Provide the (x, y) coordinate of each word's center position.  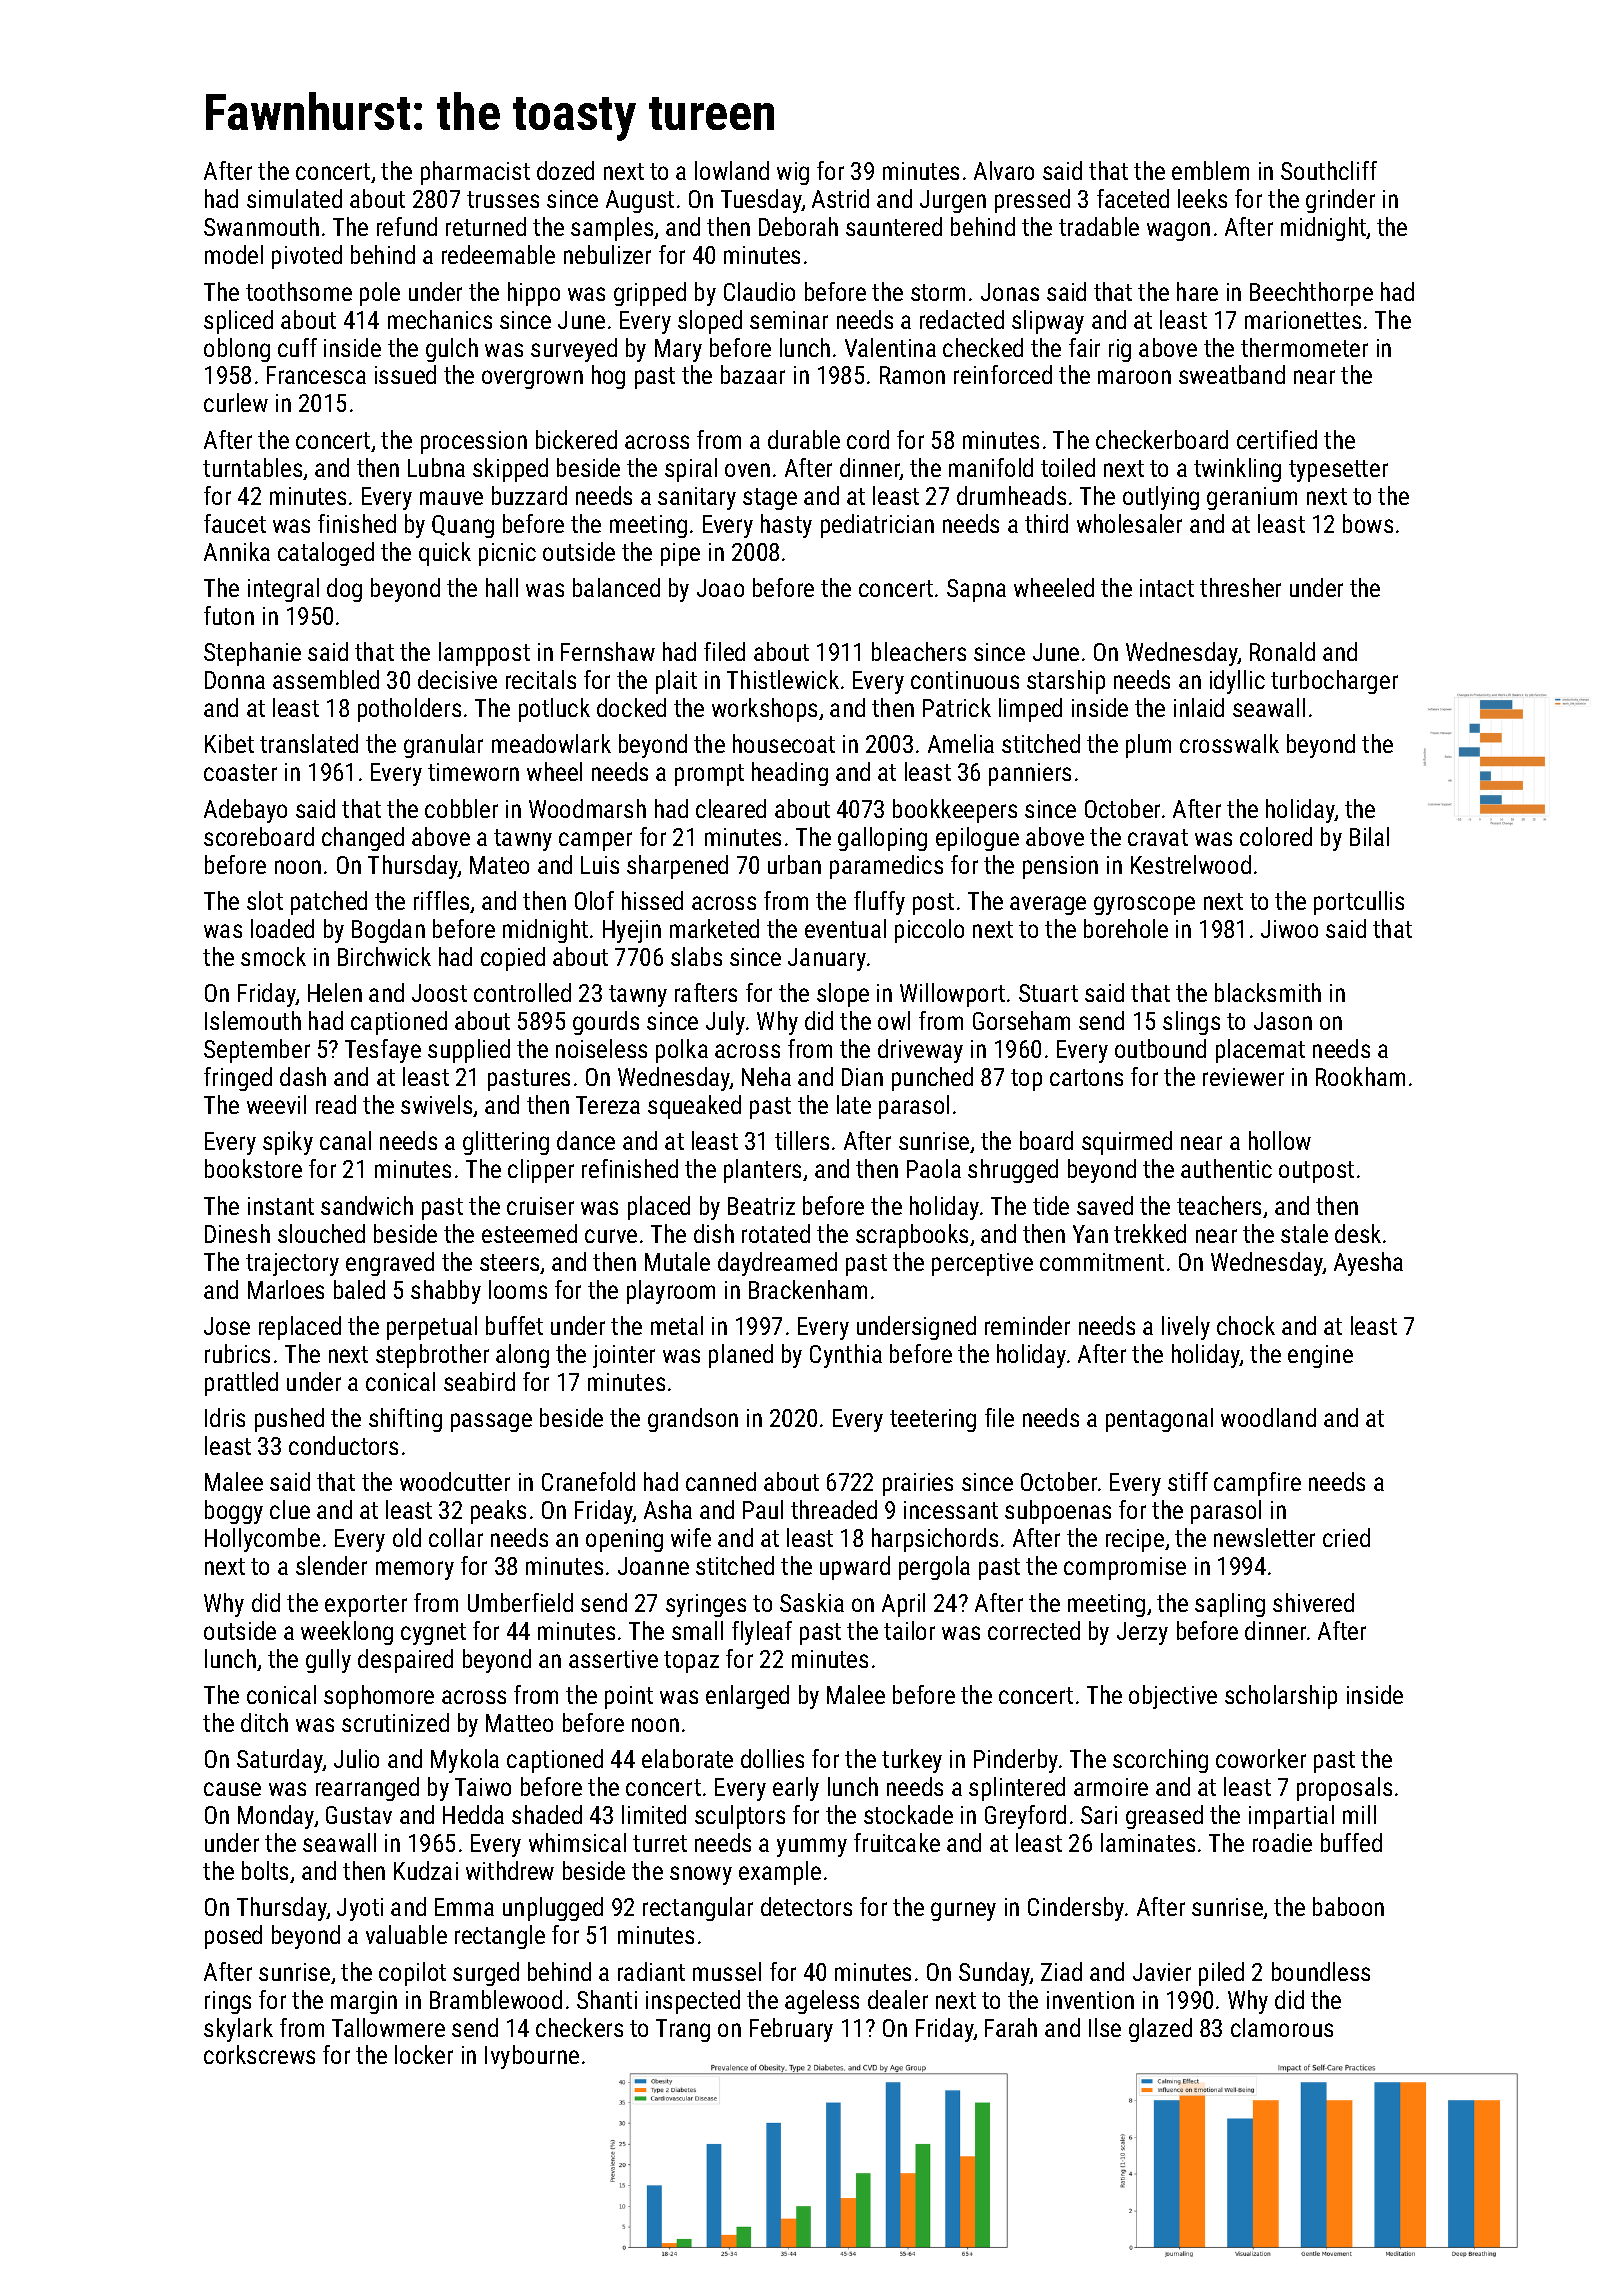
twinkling (1237, 470)
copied (513, 959)
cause (232, 1789)
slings (1191, 1023)
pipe (680, 554)
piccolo (929, 931)
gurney (963, 1911)
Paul (763, 1509)
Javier (1162, 1972)
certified (1277, 439)
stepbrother (432, 1356)
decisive (457, 679)
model (234, 254)
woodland (1268, 1417)
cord (868, 439)
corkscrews (259, 2054)
